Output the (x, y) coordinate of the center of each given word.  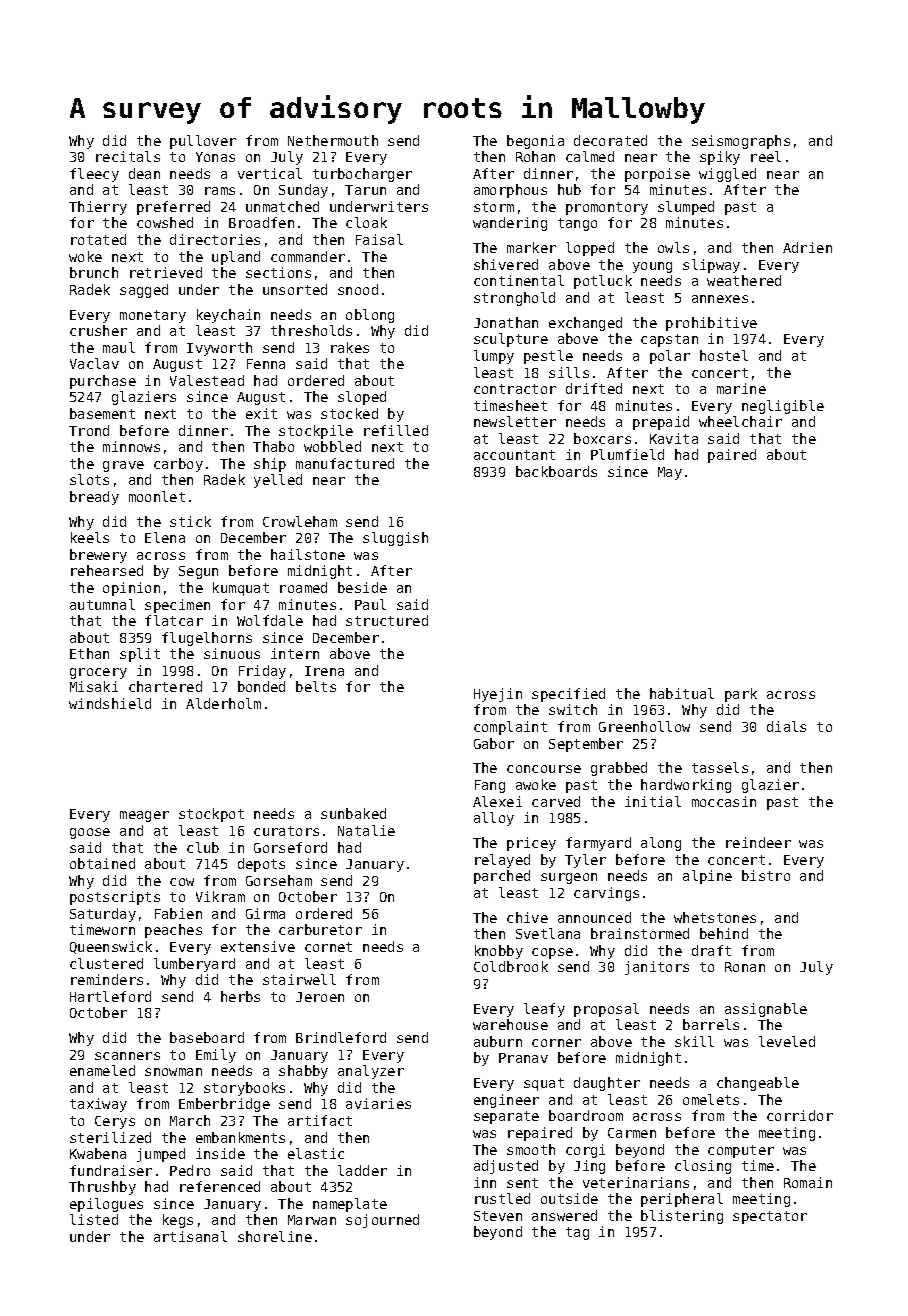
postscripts (115, 898)
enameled (102, 1070)
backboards (556, 471)
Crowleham (300, 521)
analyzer (371, 1072)
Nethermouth (333, 140)
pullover (203, 142)
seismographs (741, 142)
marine (741, 388)
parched (502, 877)
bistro (766, 875)
